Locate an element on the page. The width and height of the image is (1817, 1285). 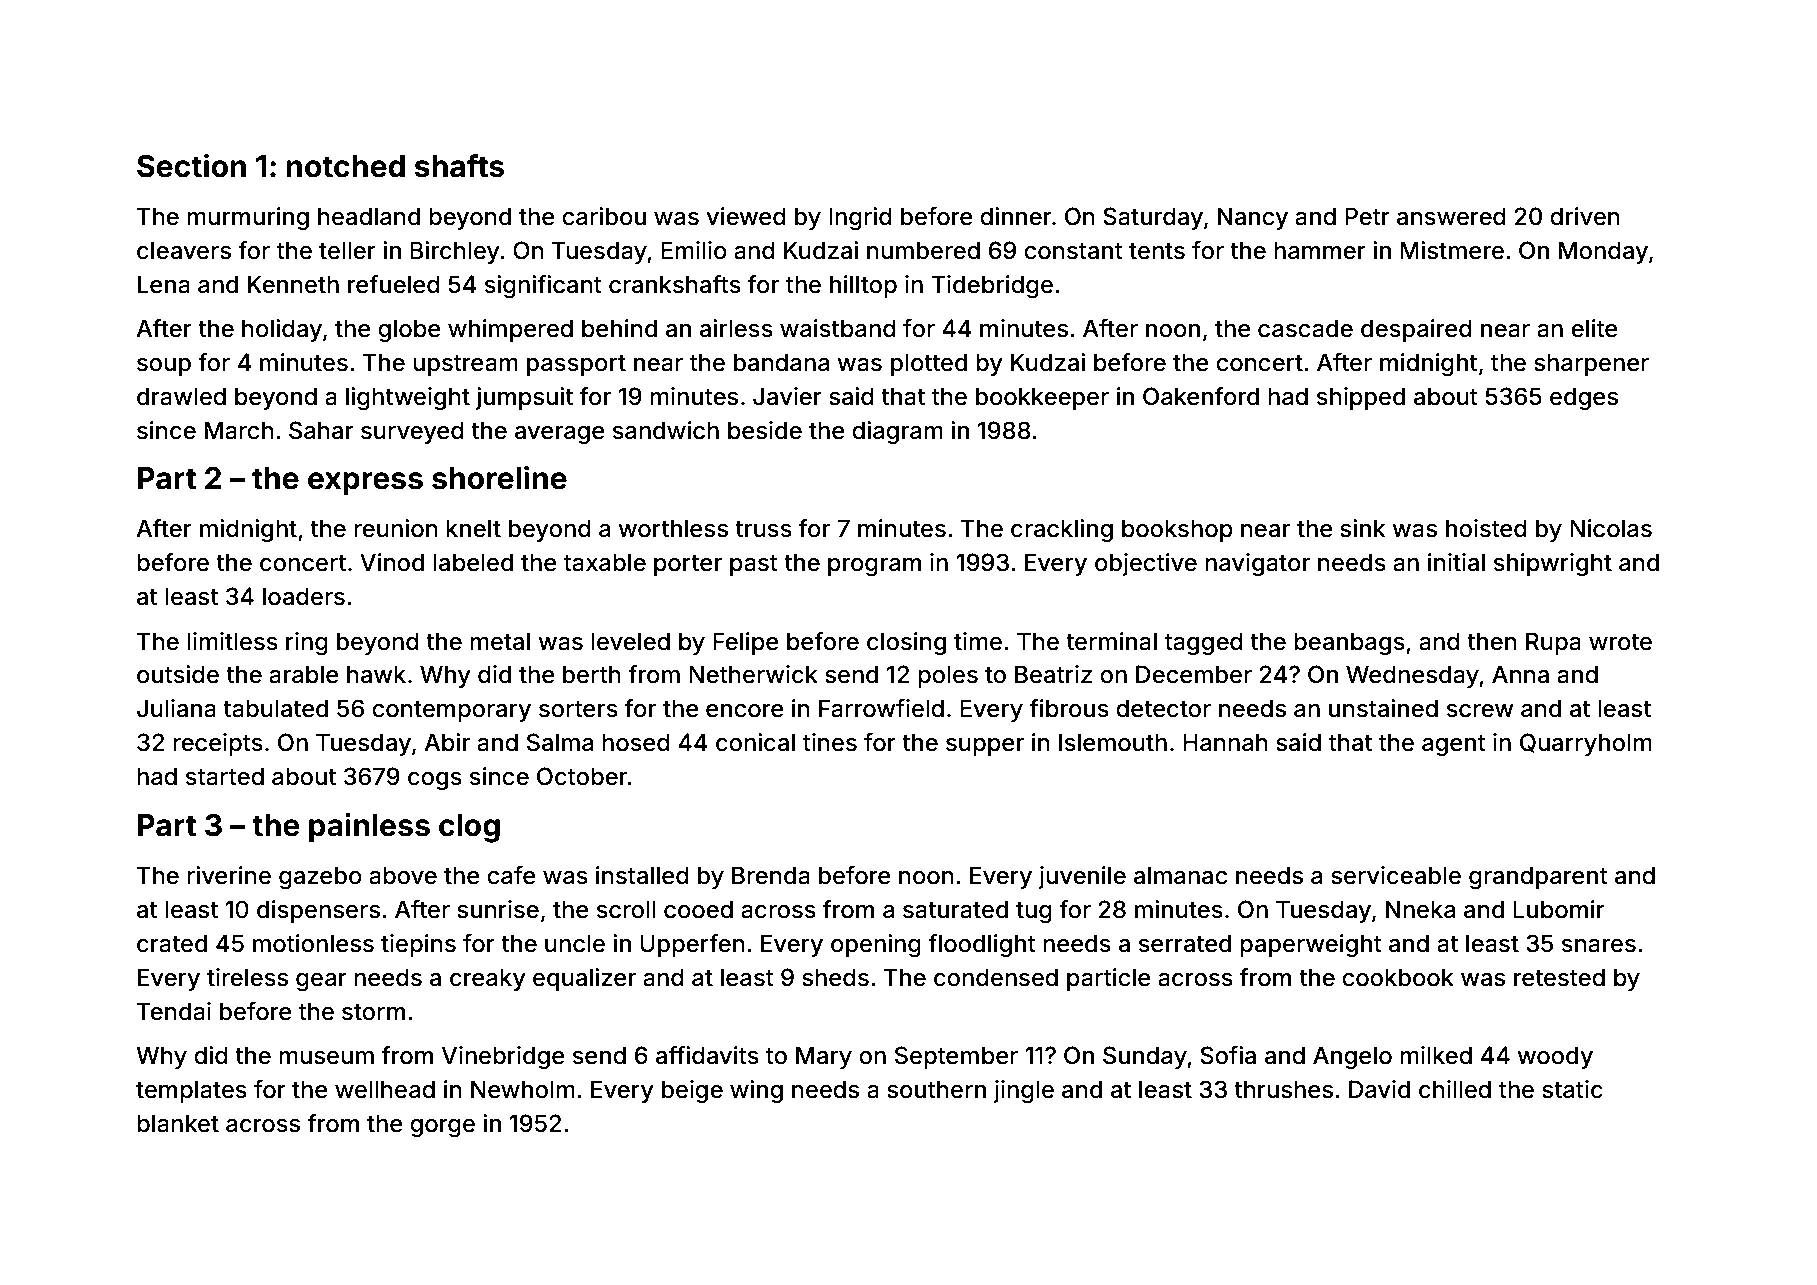
southern is located at coordinates (936, 1089).
